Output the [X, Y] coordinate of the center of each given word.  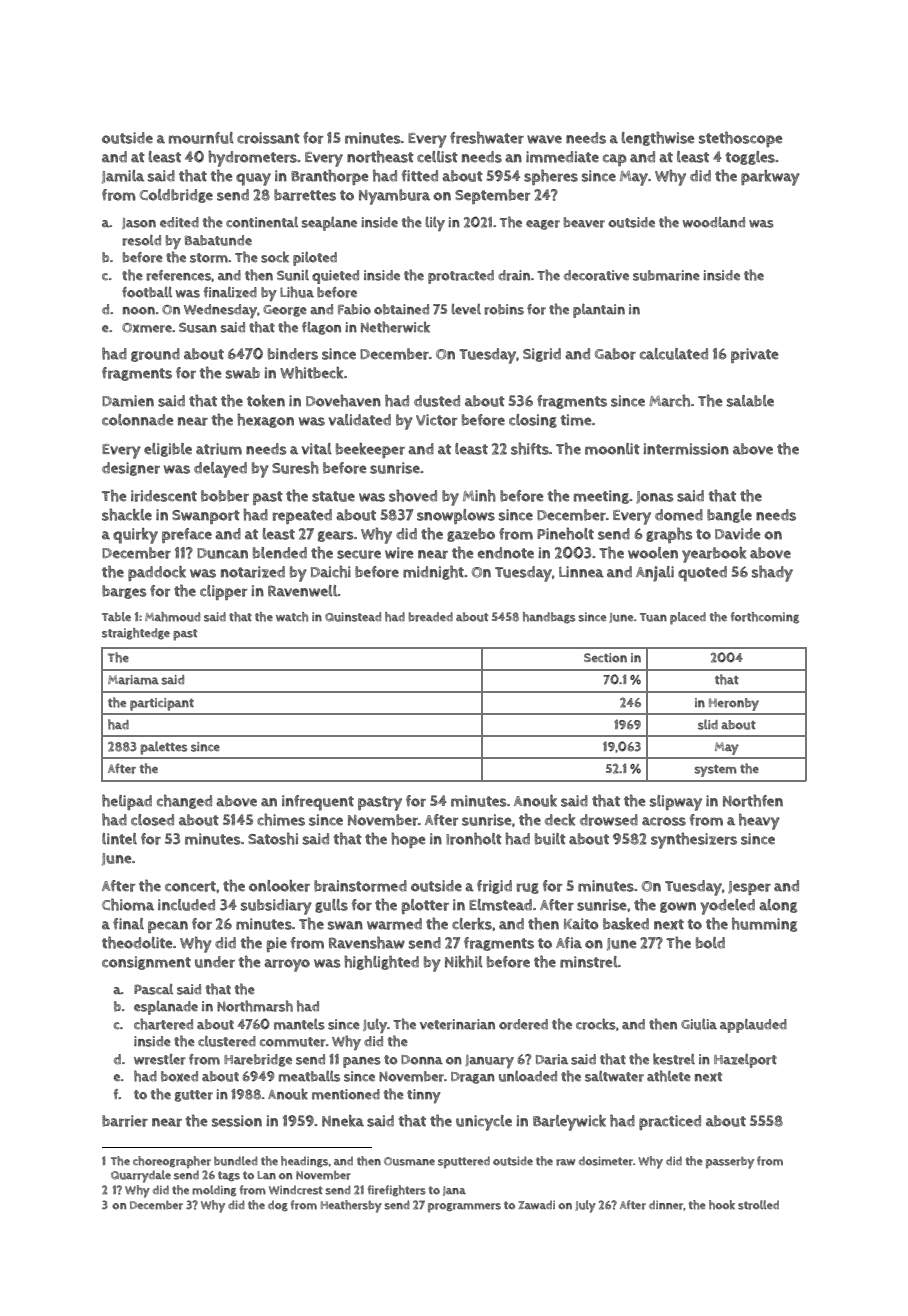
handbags [549, 618]
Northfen [753, 800]
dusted [437, 401]
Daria [552, 1059]
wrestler [160, 1059]
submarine [666, 275]
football [147, 292]
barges [124, 592]
